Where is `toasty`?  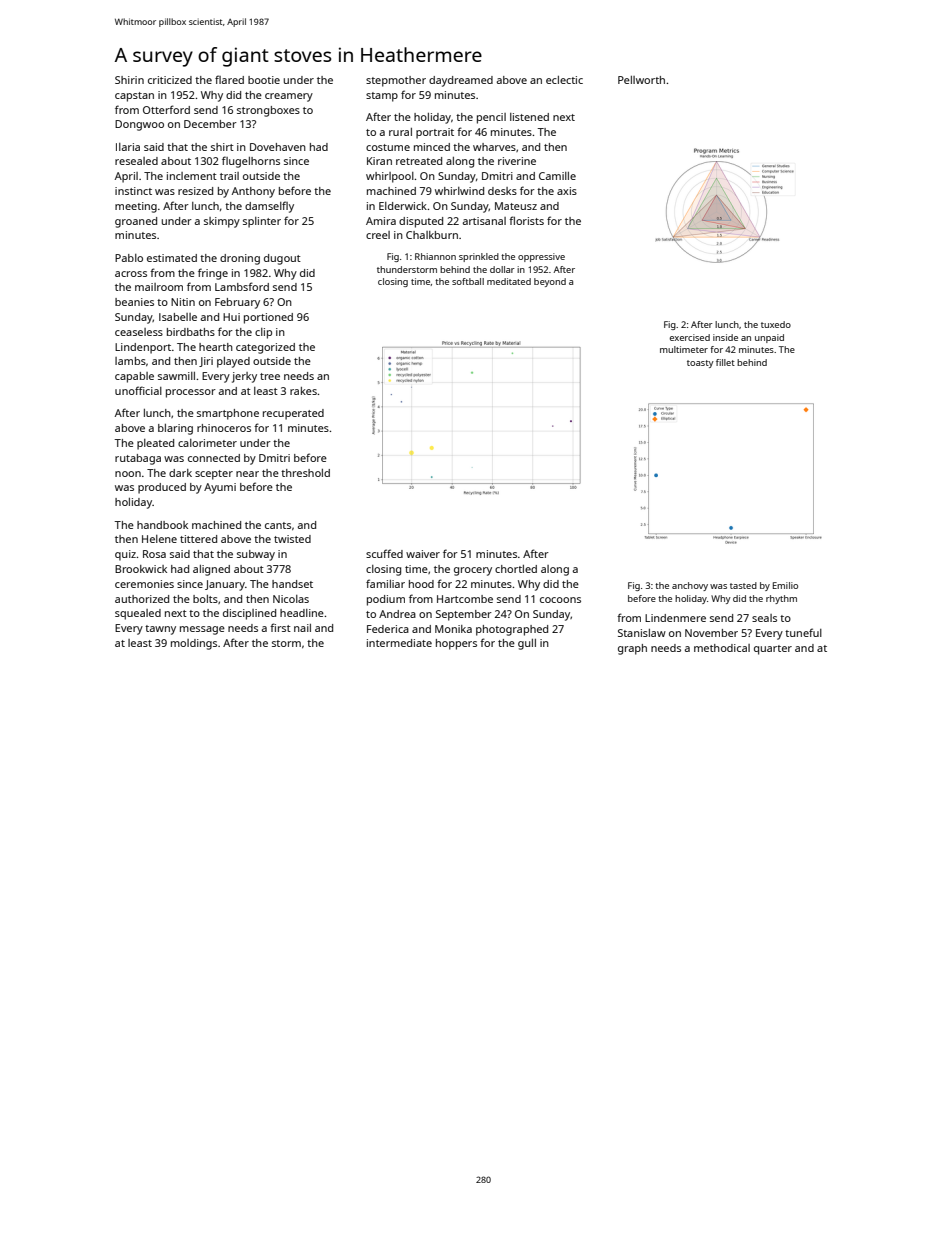
toasty is located at coordinates (700, 364).
